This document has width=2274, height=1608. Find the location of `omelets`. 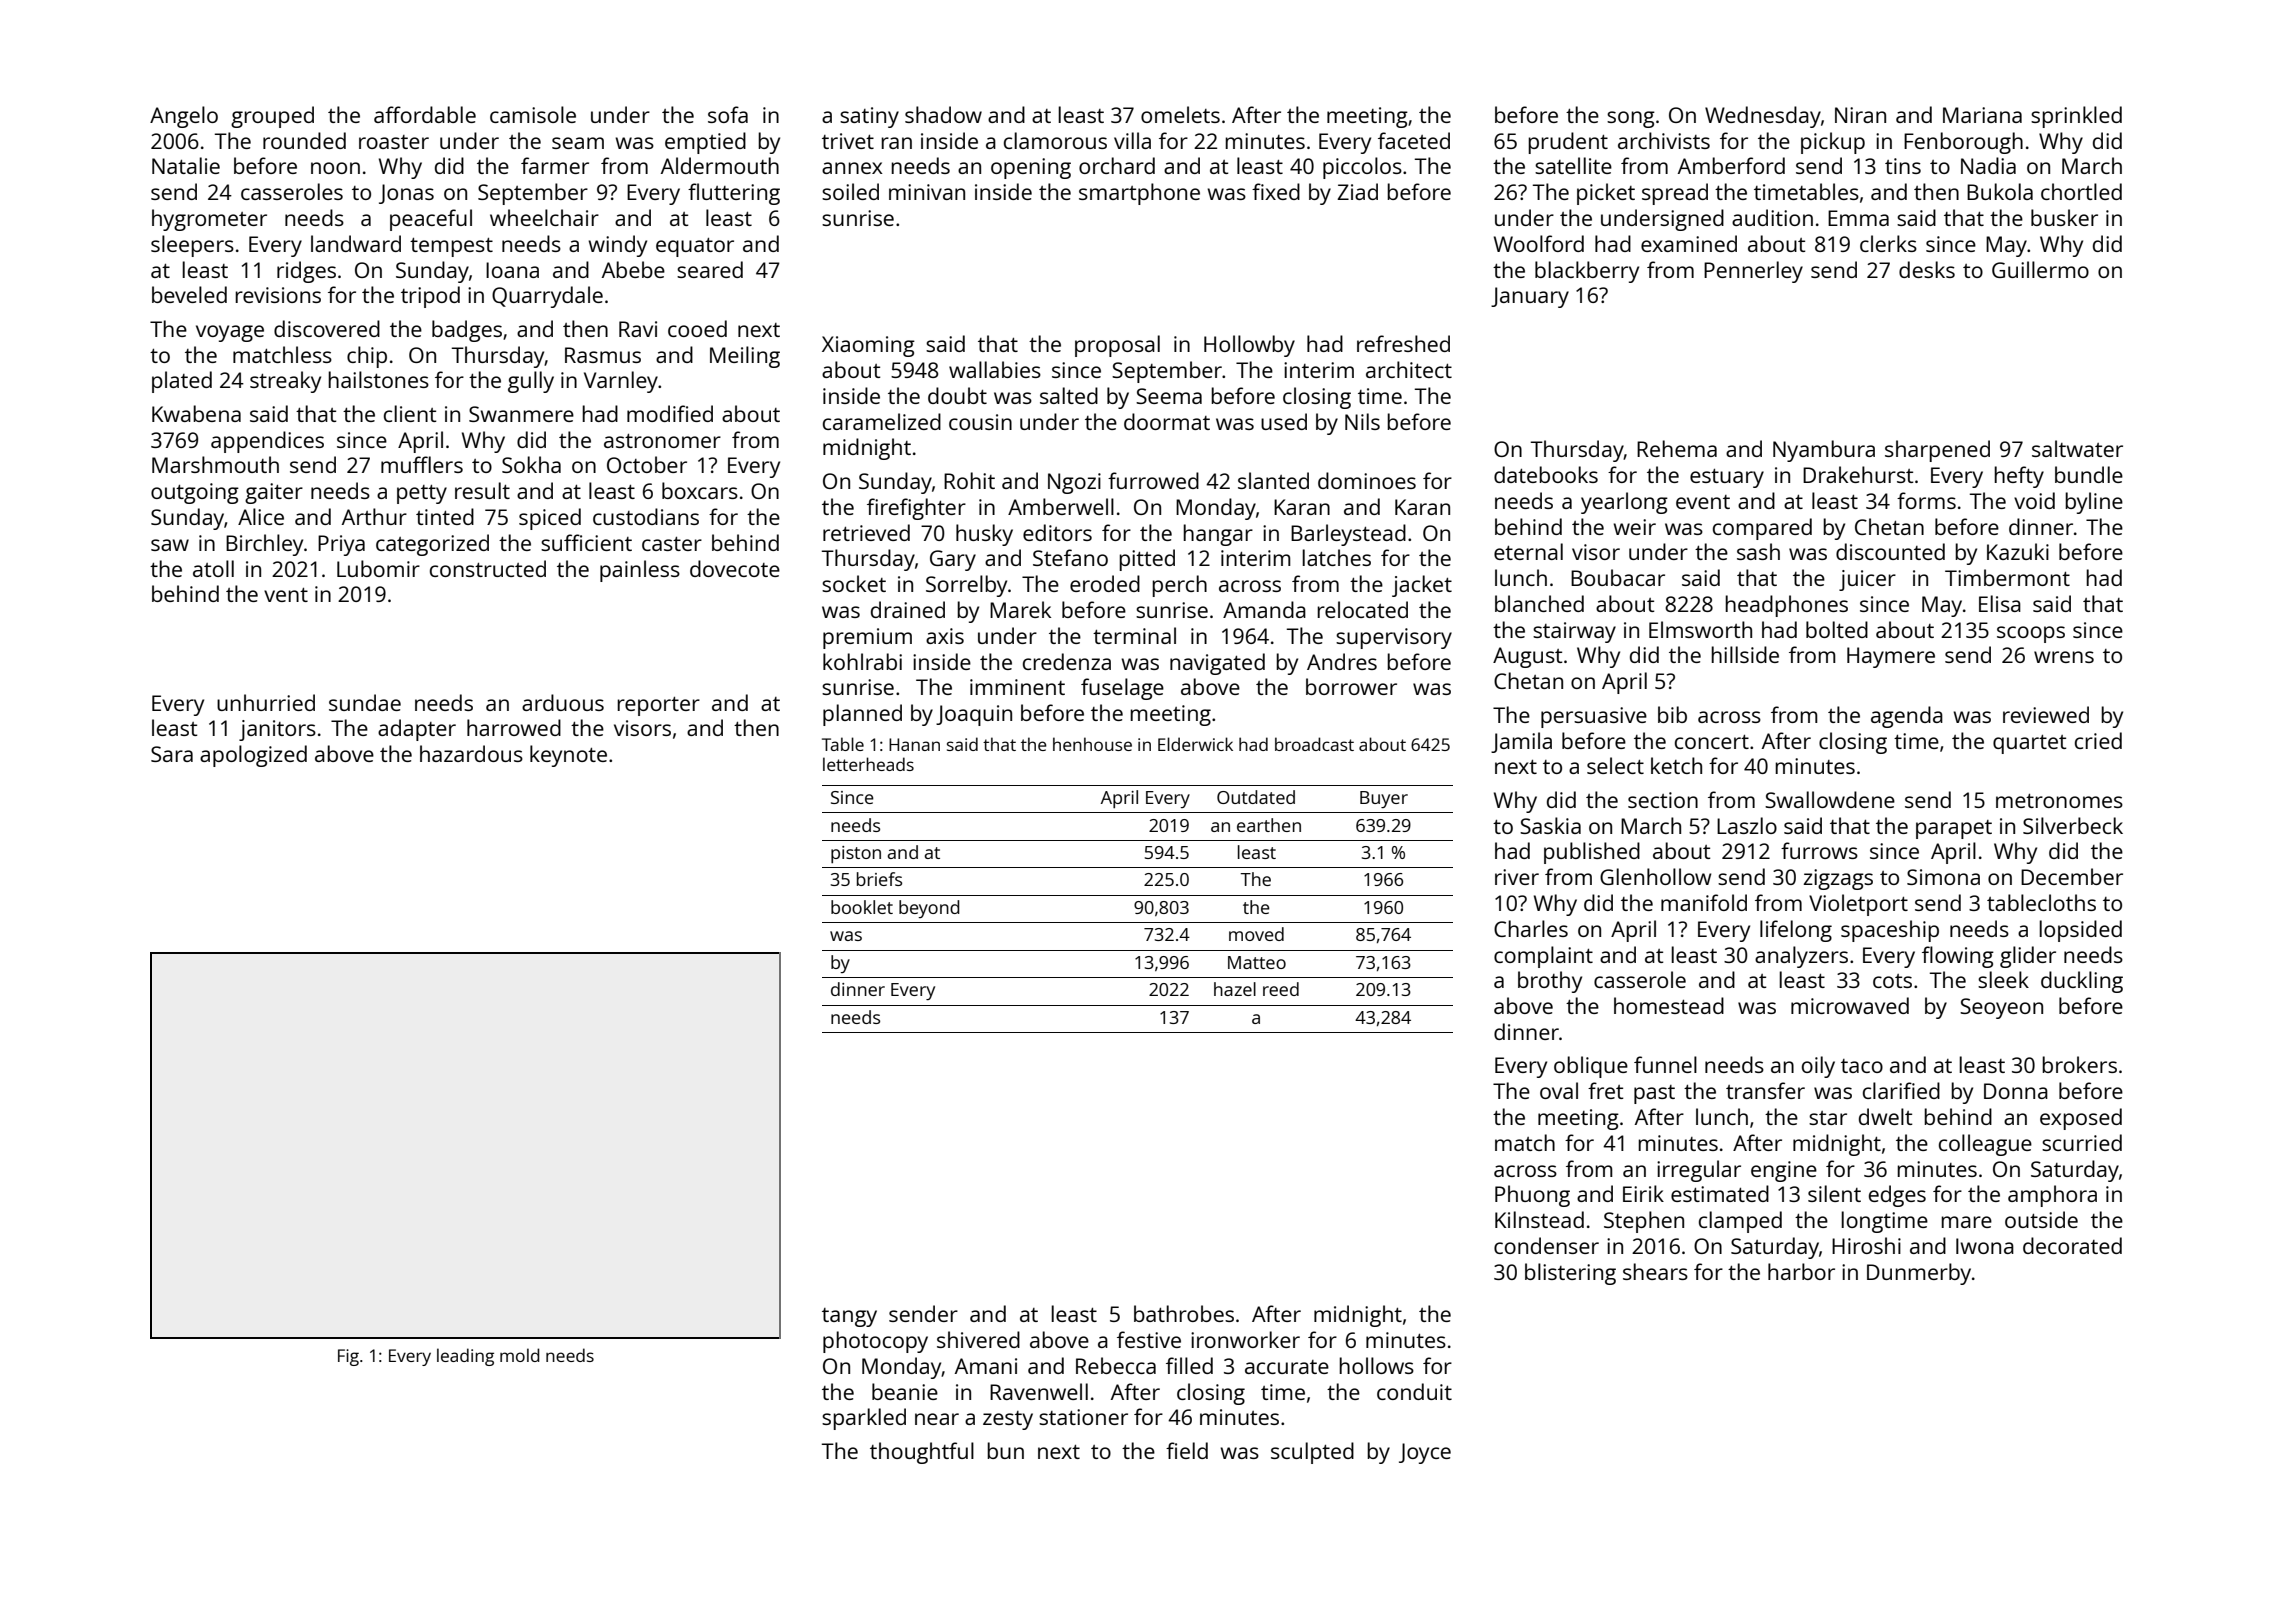

omelets is located at coordinates (1180, 114).
